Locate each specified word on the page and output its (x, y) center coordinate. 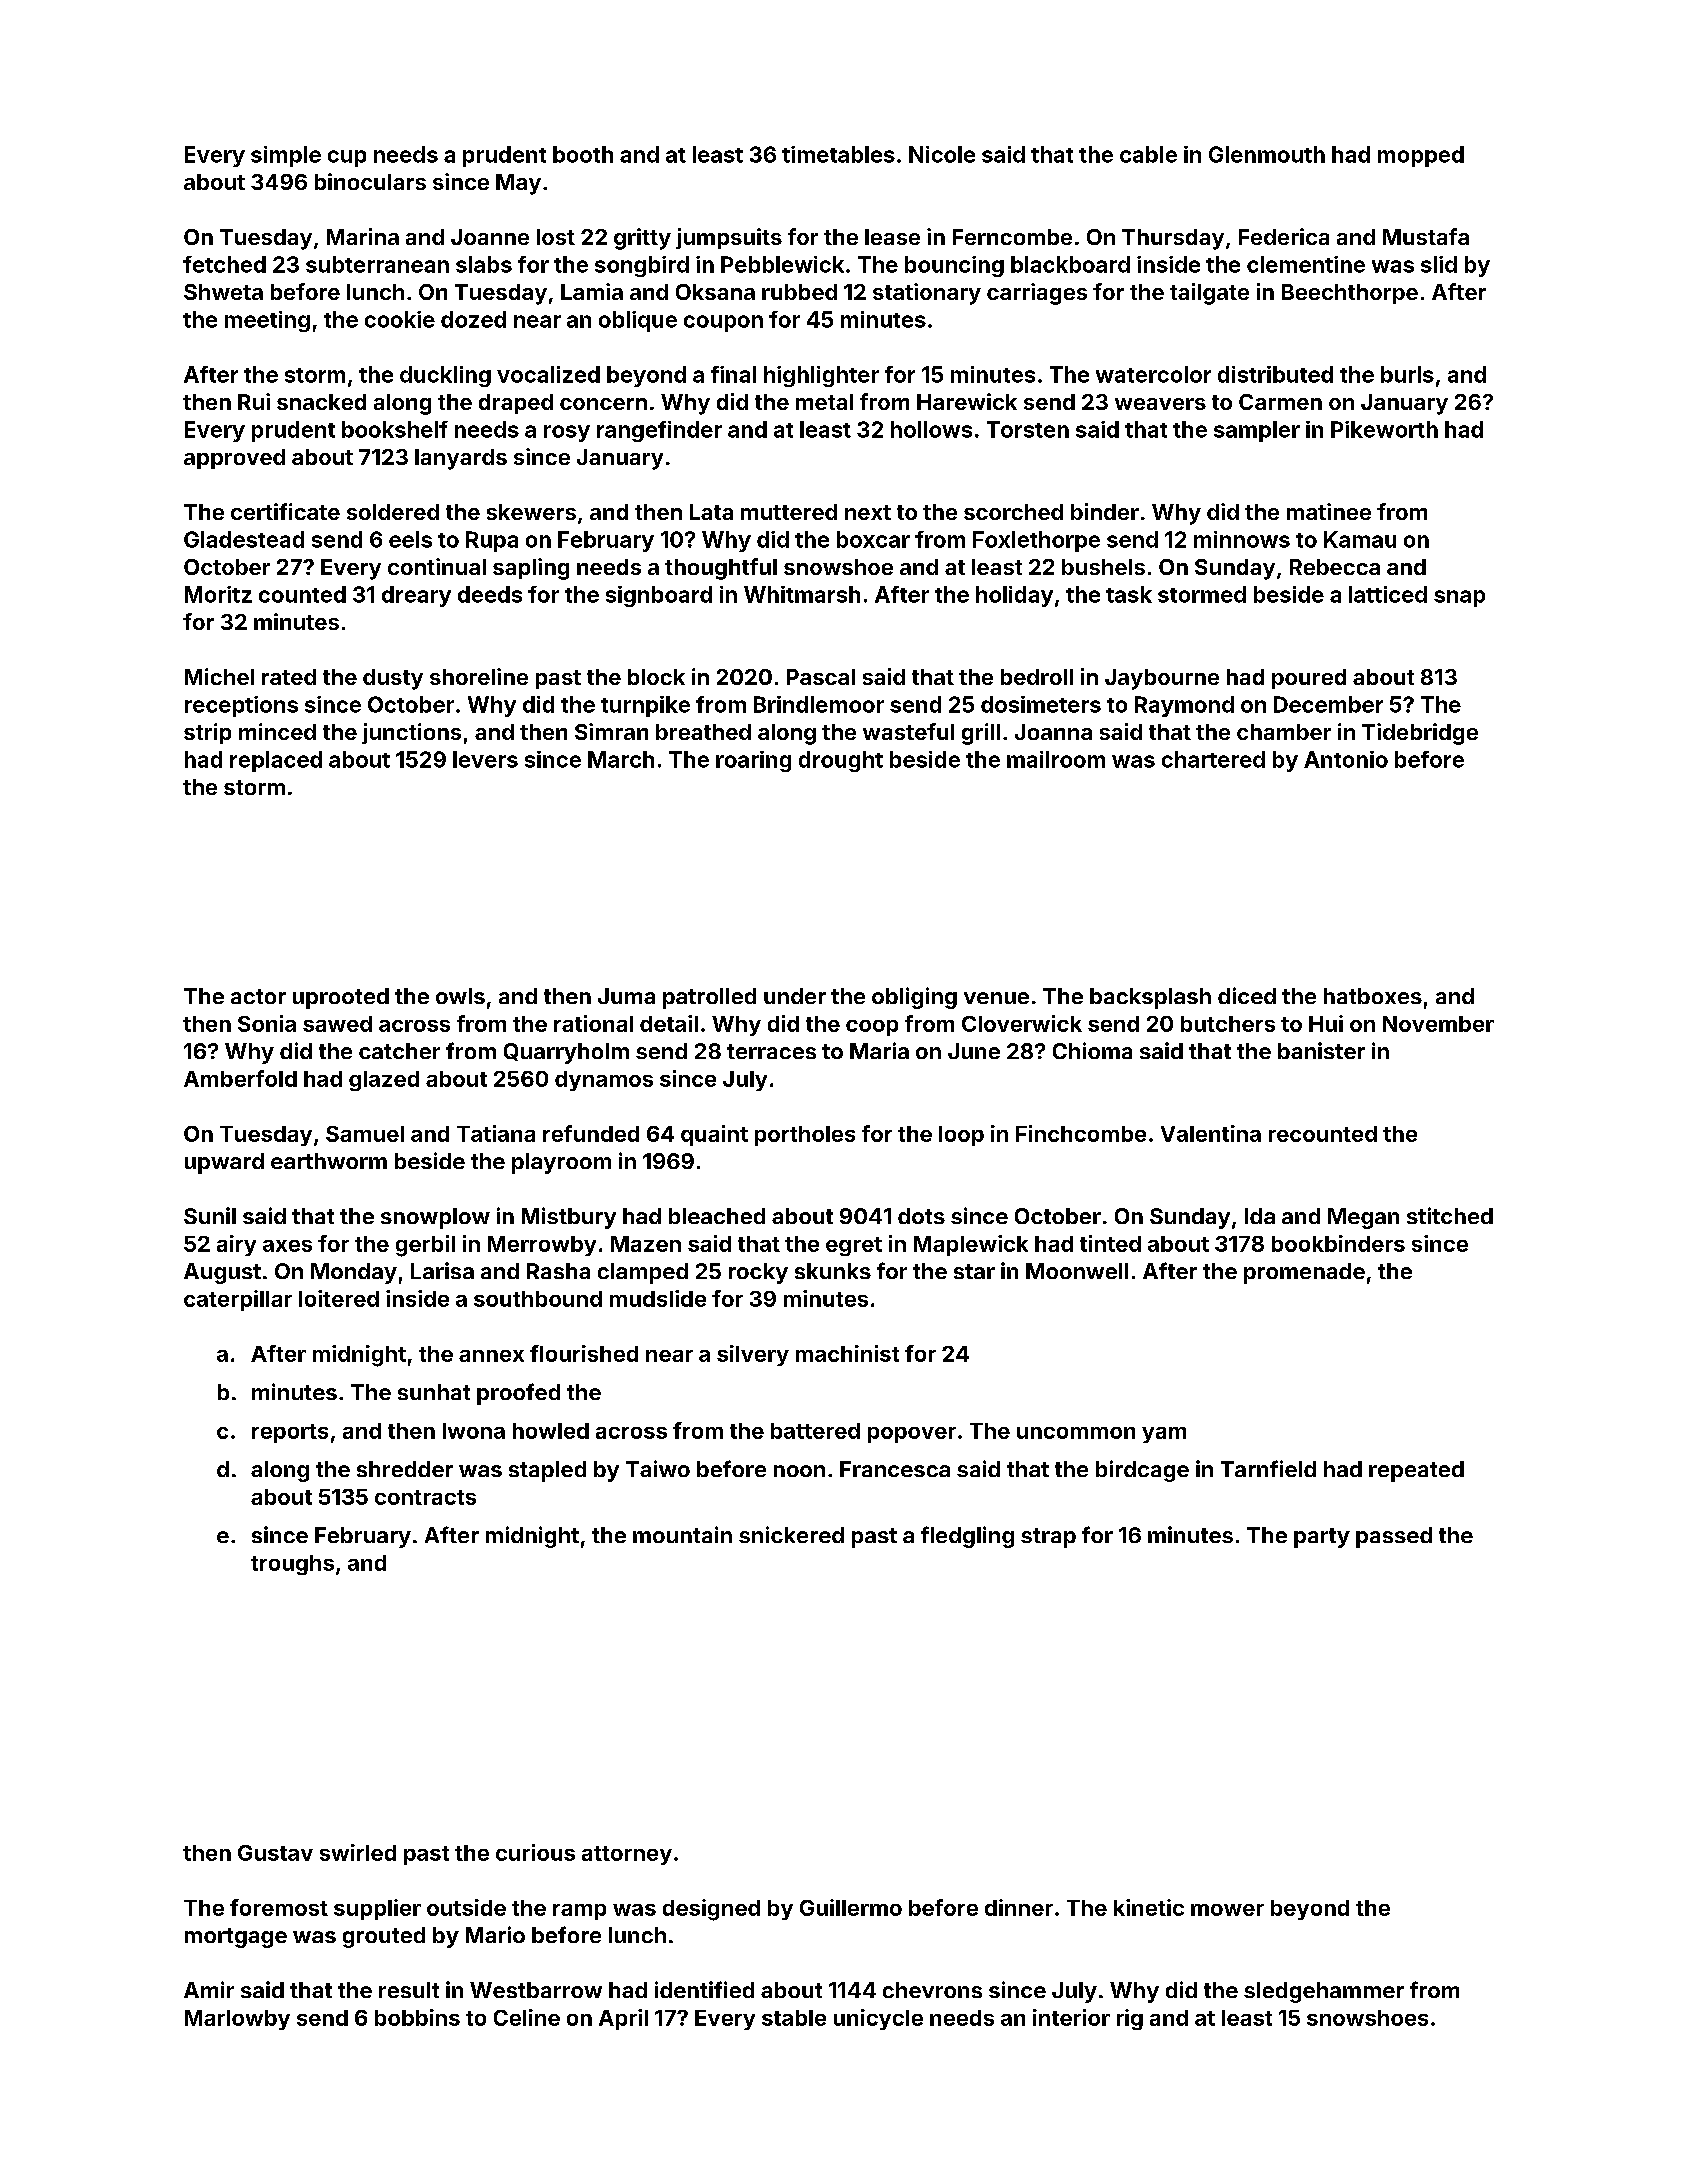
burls (1407, 374)
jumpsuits (729, 238)
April (623, 2019)
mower (1227, 1910)
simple (286, 156)
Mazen (646, 1244)
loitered (339, 1298)
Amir (209, 1989)
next (868, 512)
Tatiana (496, 1133)
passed (1394, 1537)
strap (1048, 1538)
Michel (219, 676)
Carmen (1280, 402)
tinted (1110, 1243)
